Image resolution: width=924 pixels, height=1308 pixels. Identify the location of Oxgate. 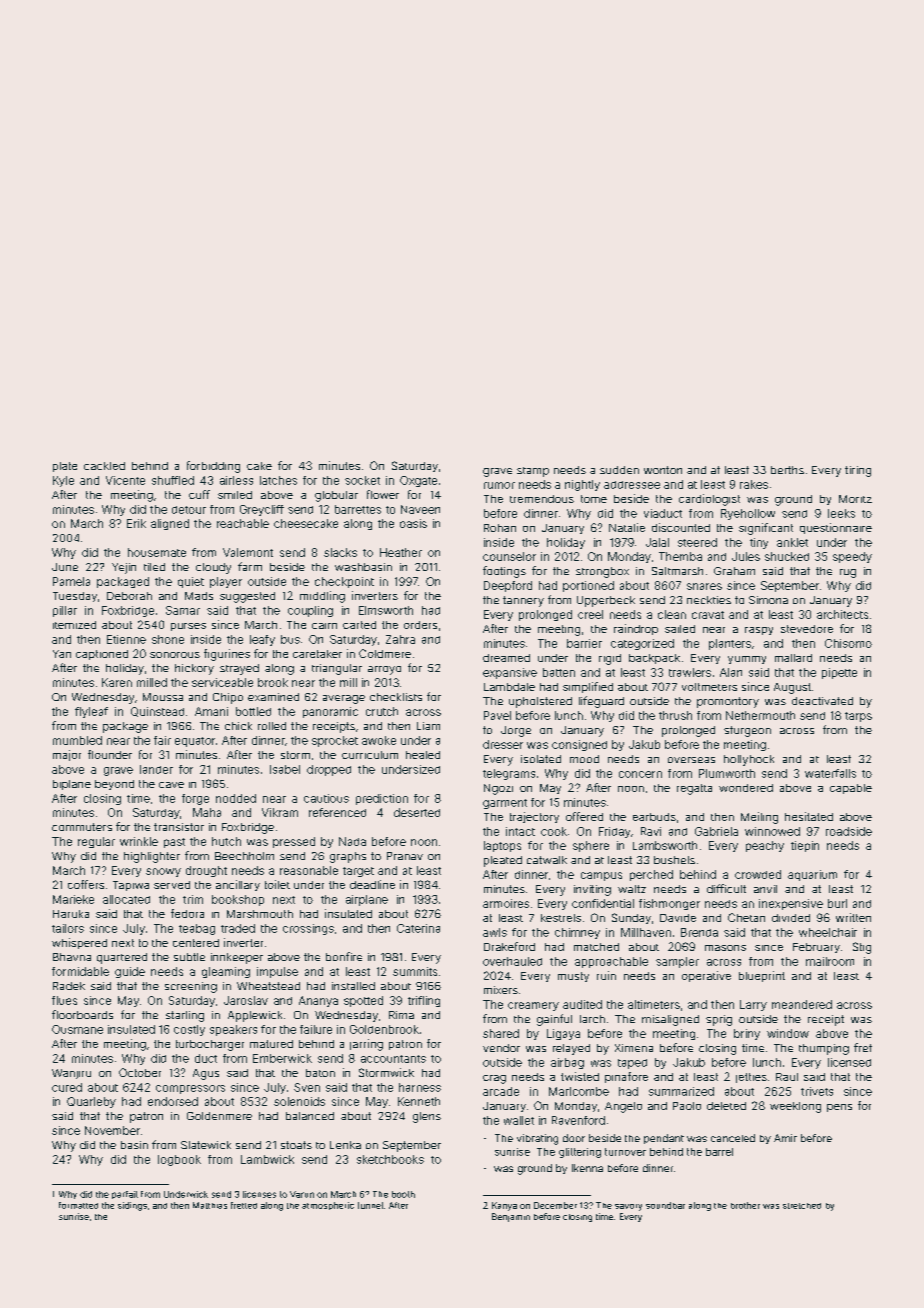
(418, 481).
